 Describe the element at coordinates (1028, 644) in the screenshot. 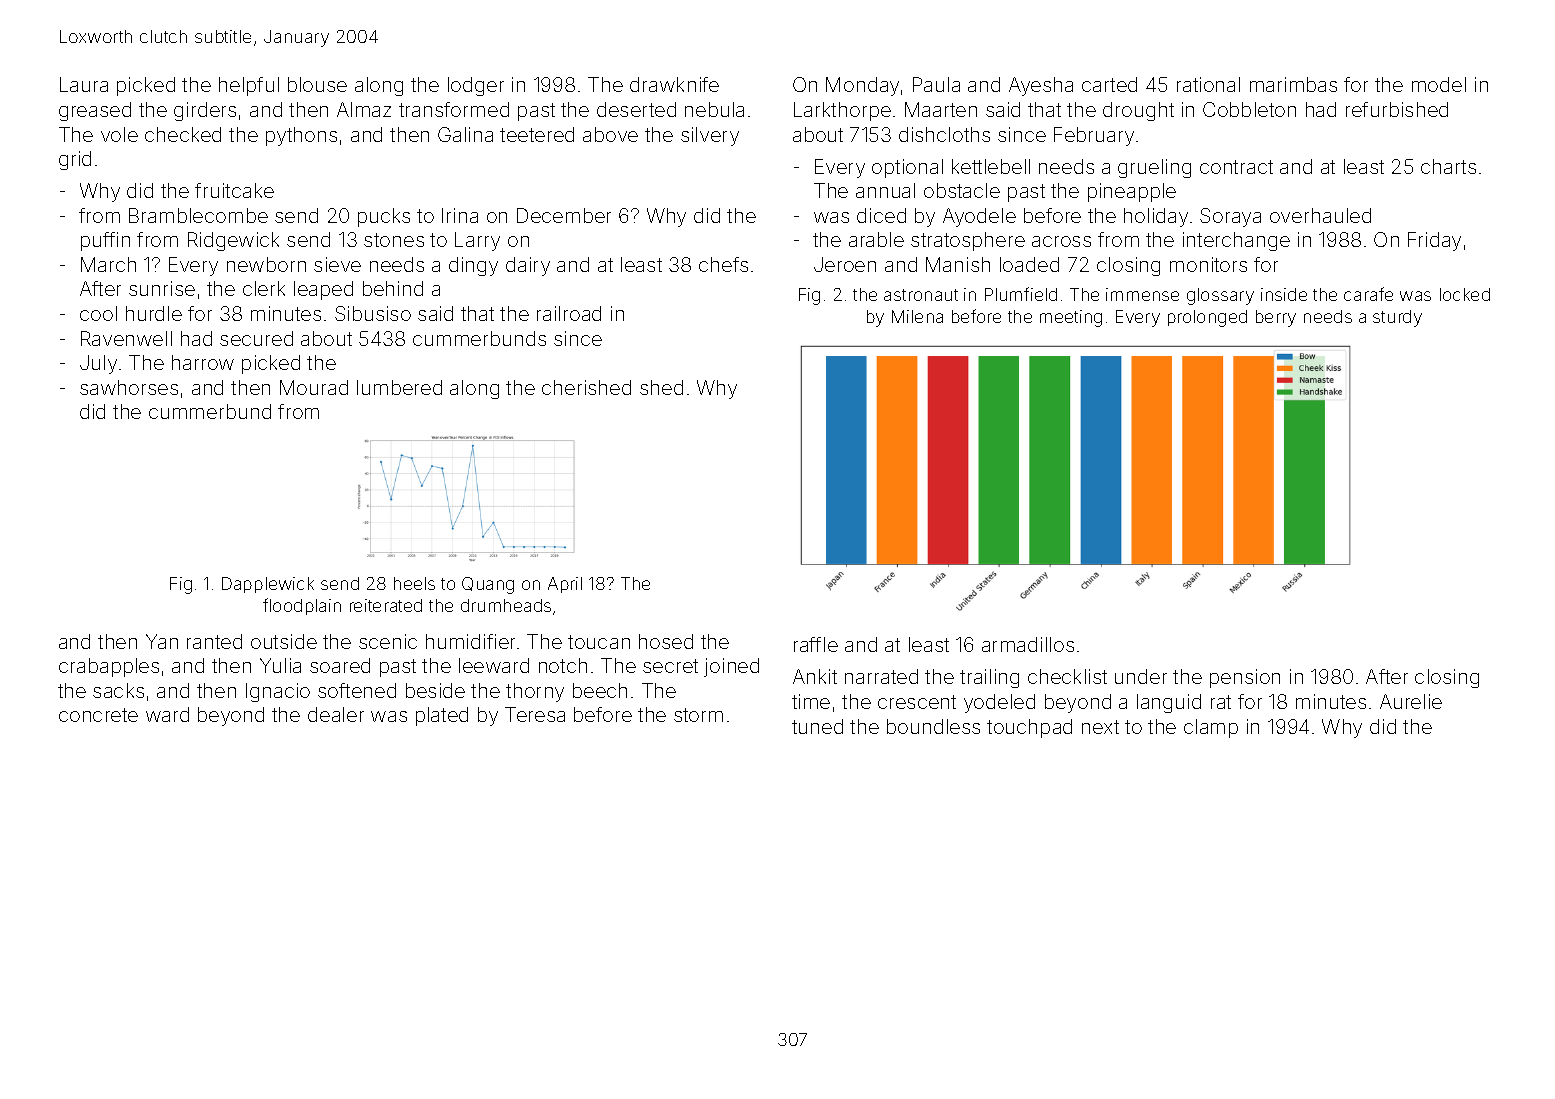

I see `armadillos` at that location.
